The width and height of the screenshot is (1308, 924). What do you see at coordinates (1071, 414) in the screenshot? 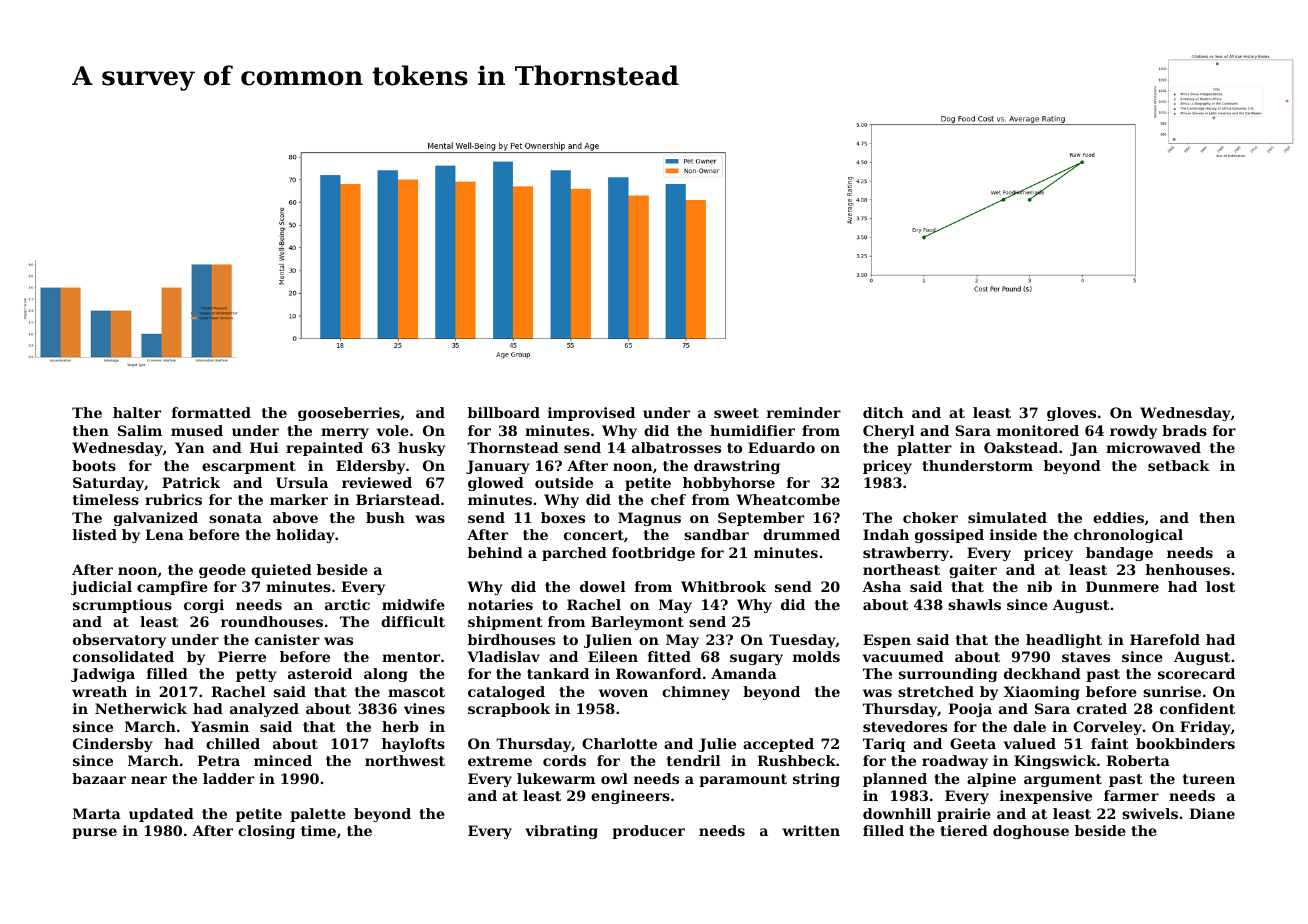
I see `gloves` at bounding box center [1071, 414].
